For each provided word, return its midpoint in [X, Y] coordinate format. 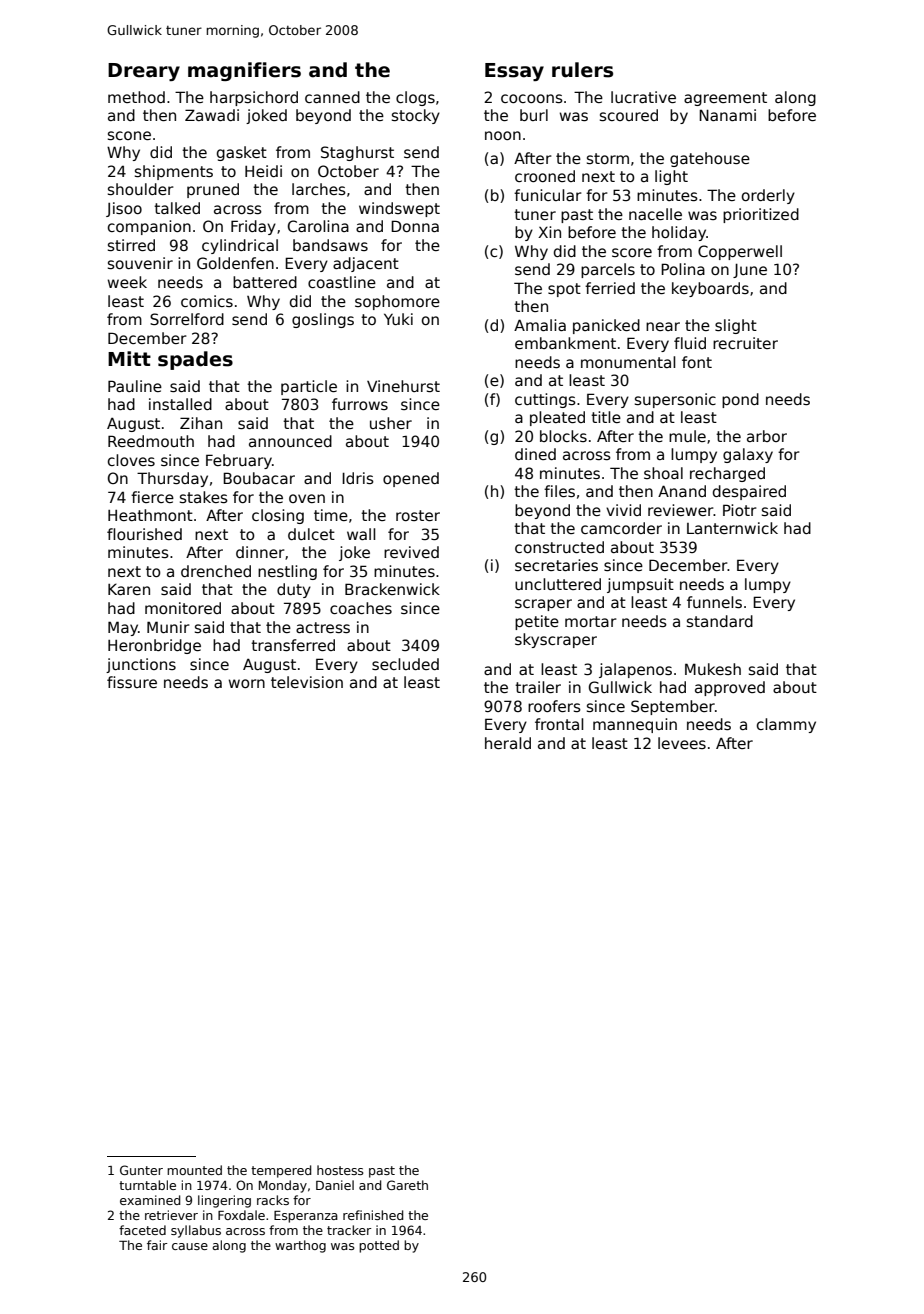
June [750, 271]
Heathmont [150, 515]
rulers [582, 70]
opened [411, 479]
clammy [786, 725]
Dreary [144, 72]
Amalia [540, 325]
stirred [131, 245]
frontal [559, 724]
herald [508, 743]
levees [682, 743]
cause [190, 1246]
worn [247, 683]
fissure [132, 682]
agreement [725, 99]
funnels [714, 602]
